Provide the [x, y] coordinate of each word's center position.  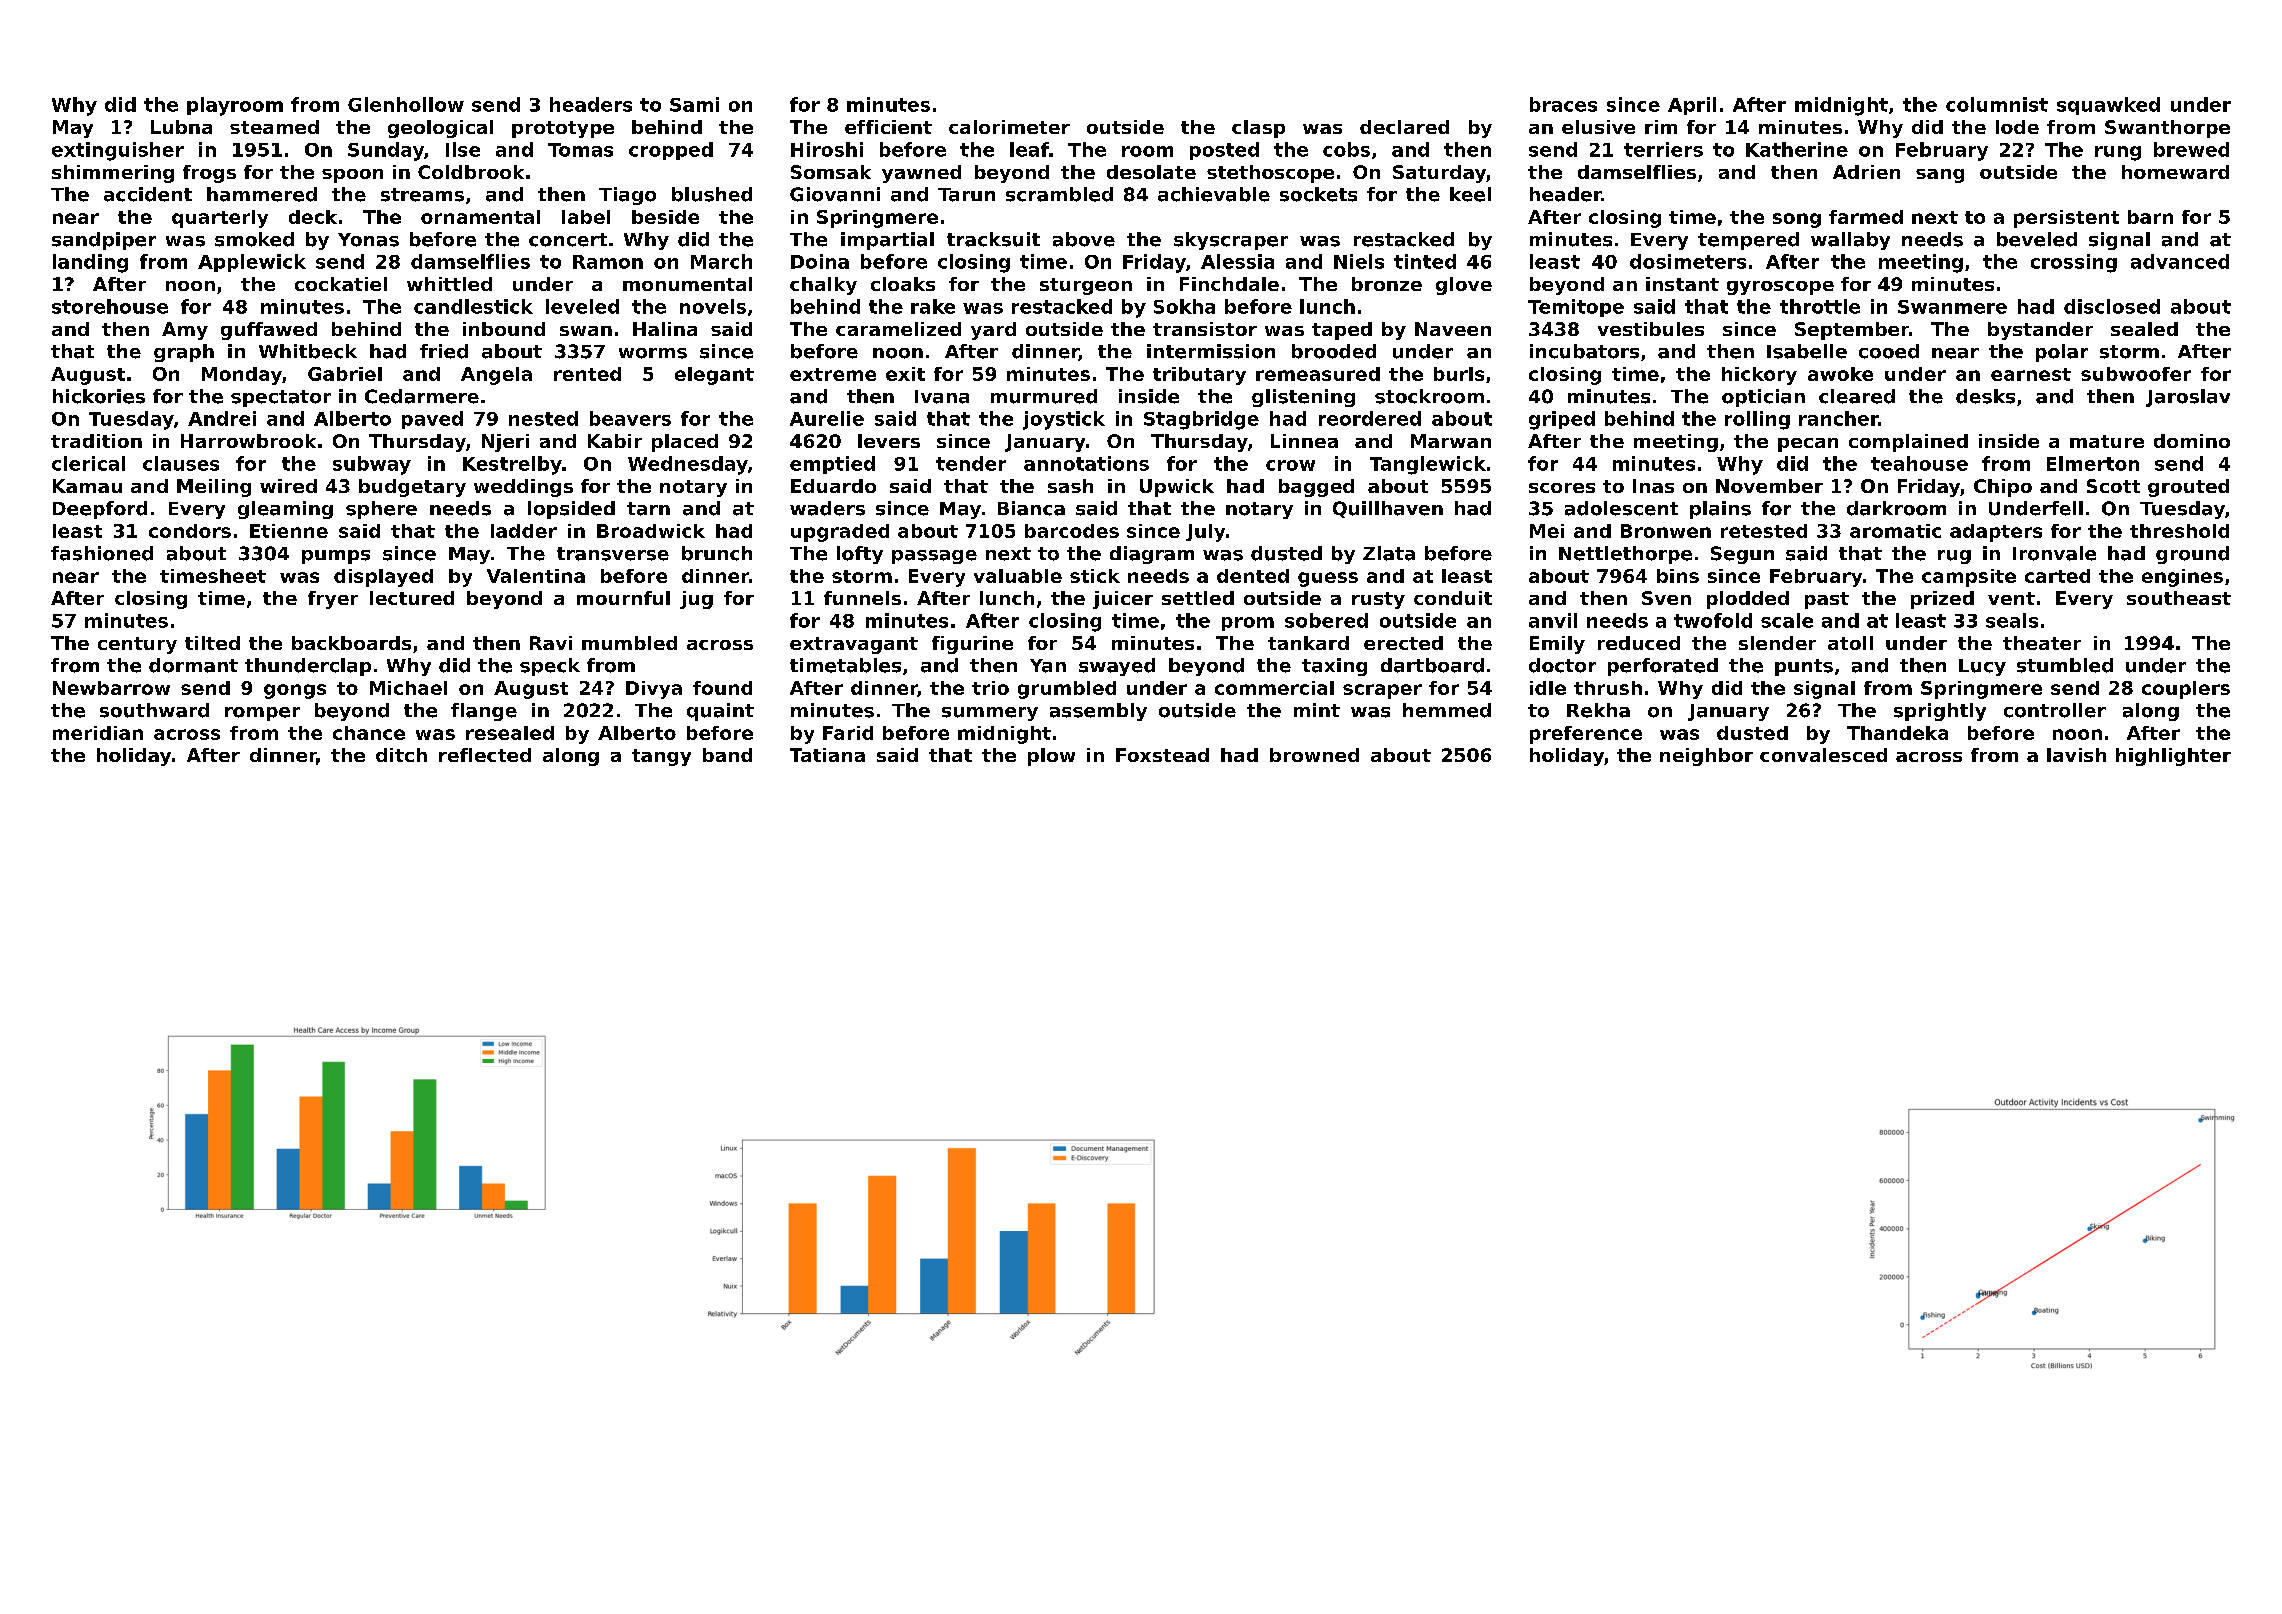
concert [568, 240]
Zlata [1389, 553]
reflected [485, 755]
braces [1563, 104]
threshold [2179, 531]
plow [1051, 757]
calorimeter [1009, 127]
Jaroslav [2188, 398]
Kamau [87, 486]
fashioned [102, 553]
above [1084, 239]
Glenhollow [406, 104]
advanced [2180, 261]
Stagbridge [1201, 420]
